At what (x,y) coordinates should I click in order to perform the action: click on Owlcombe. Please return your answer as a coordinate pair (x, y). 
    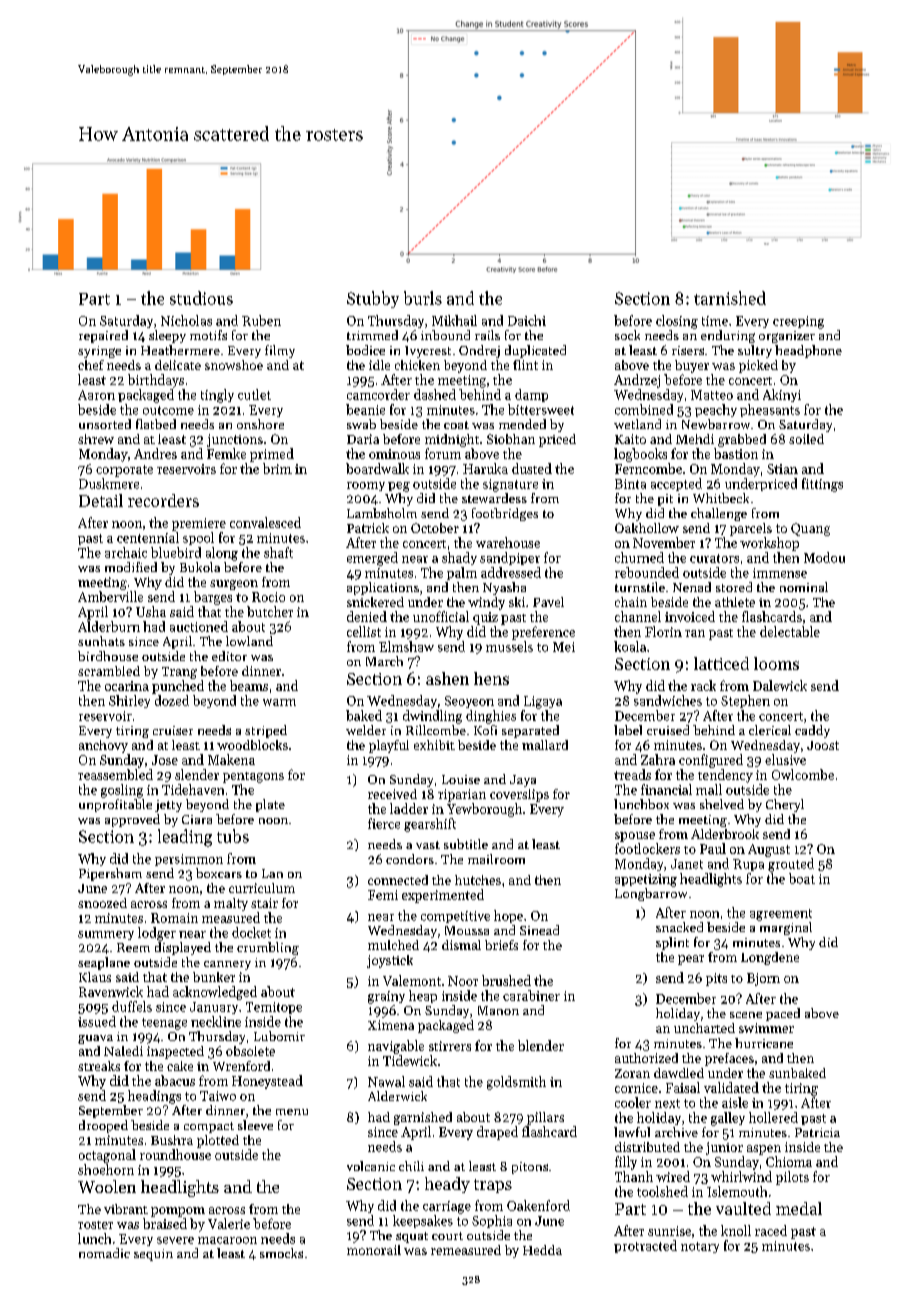
    Looking at the image, I should click on (803, 774).
